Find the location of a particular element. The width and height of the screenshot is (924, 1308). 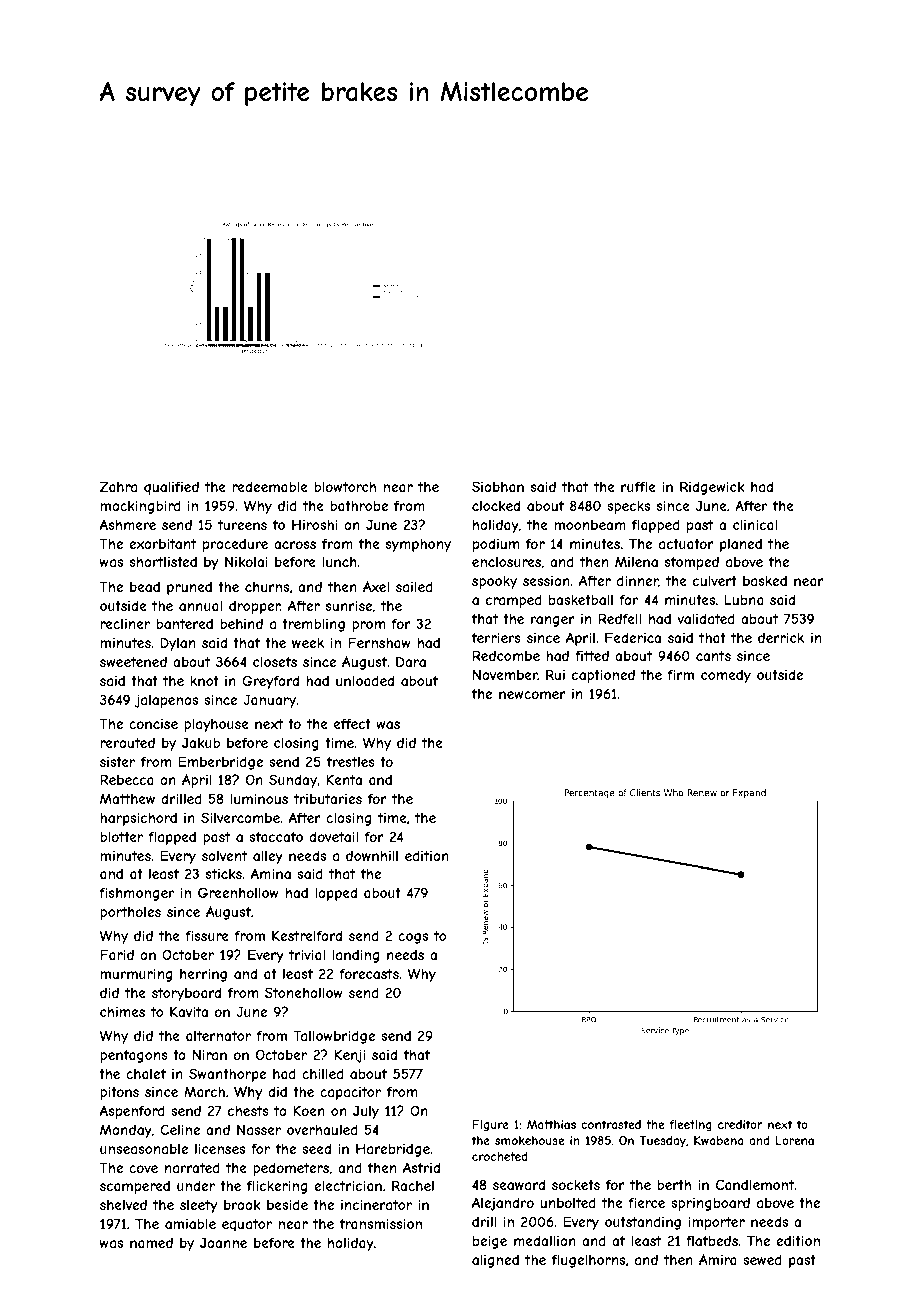

clinical is located at coordinates (755, 524).
